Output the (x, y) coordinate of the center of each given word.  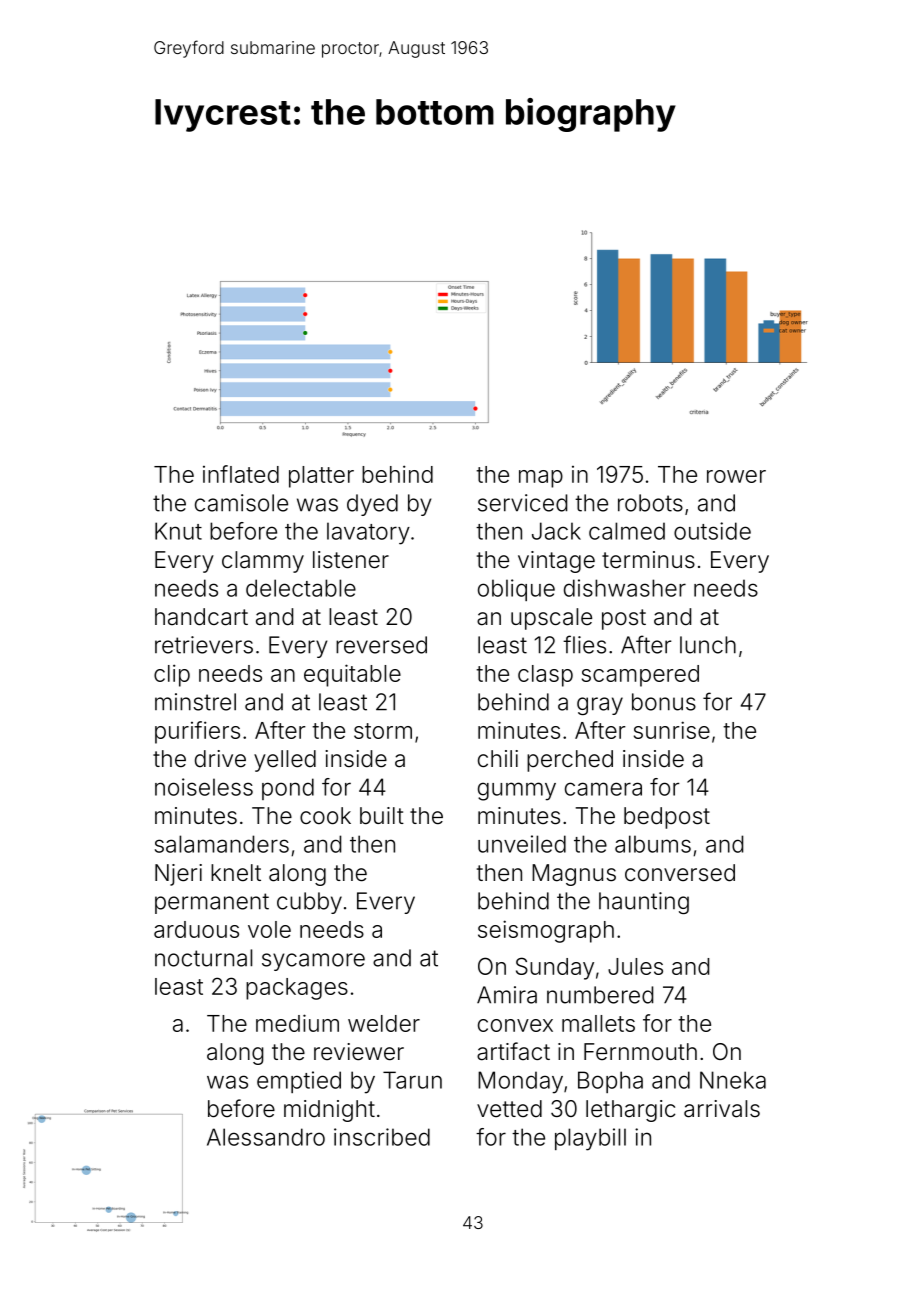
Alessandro (266, 1137)
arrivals (722, 1109)
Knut (178, 531)
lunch (708, 645)
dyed (372, 505)
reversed (381, 645)
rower (736, 476)
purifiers (197, 732)
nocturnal (203, 958)
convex (515, 1025)
